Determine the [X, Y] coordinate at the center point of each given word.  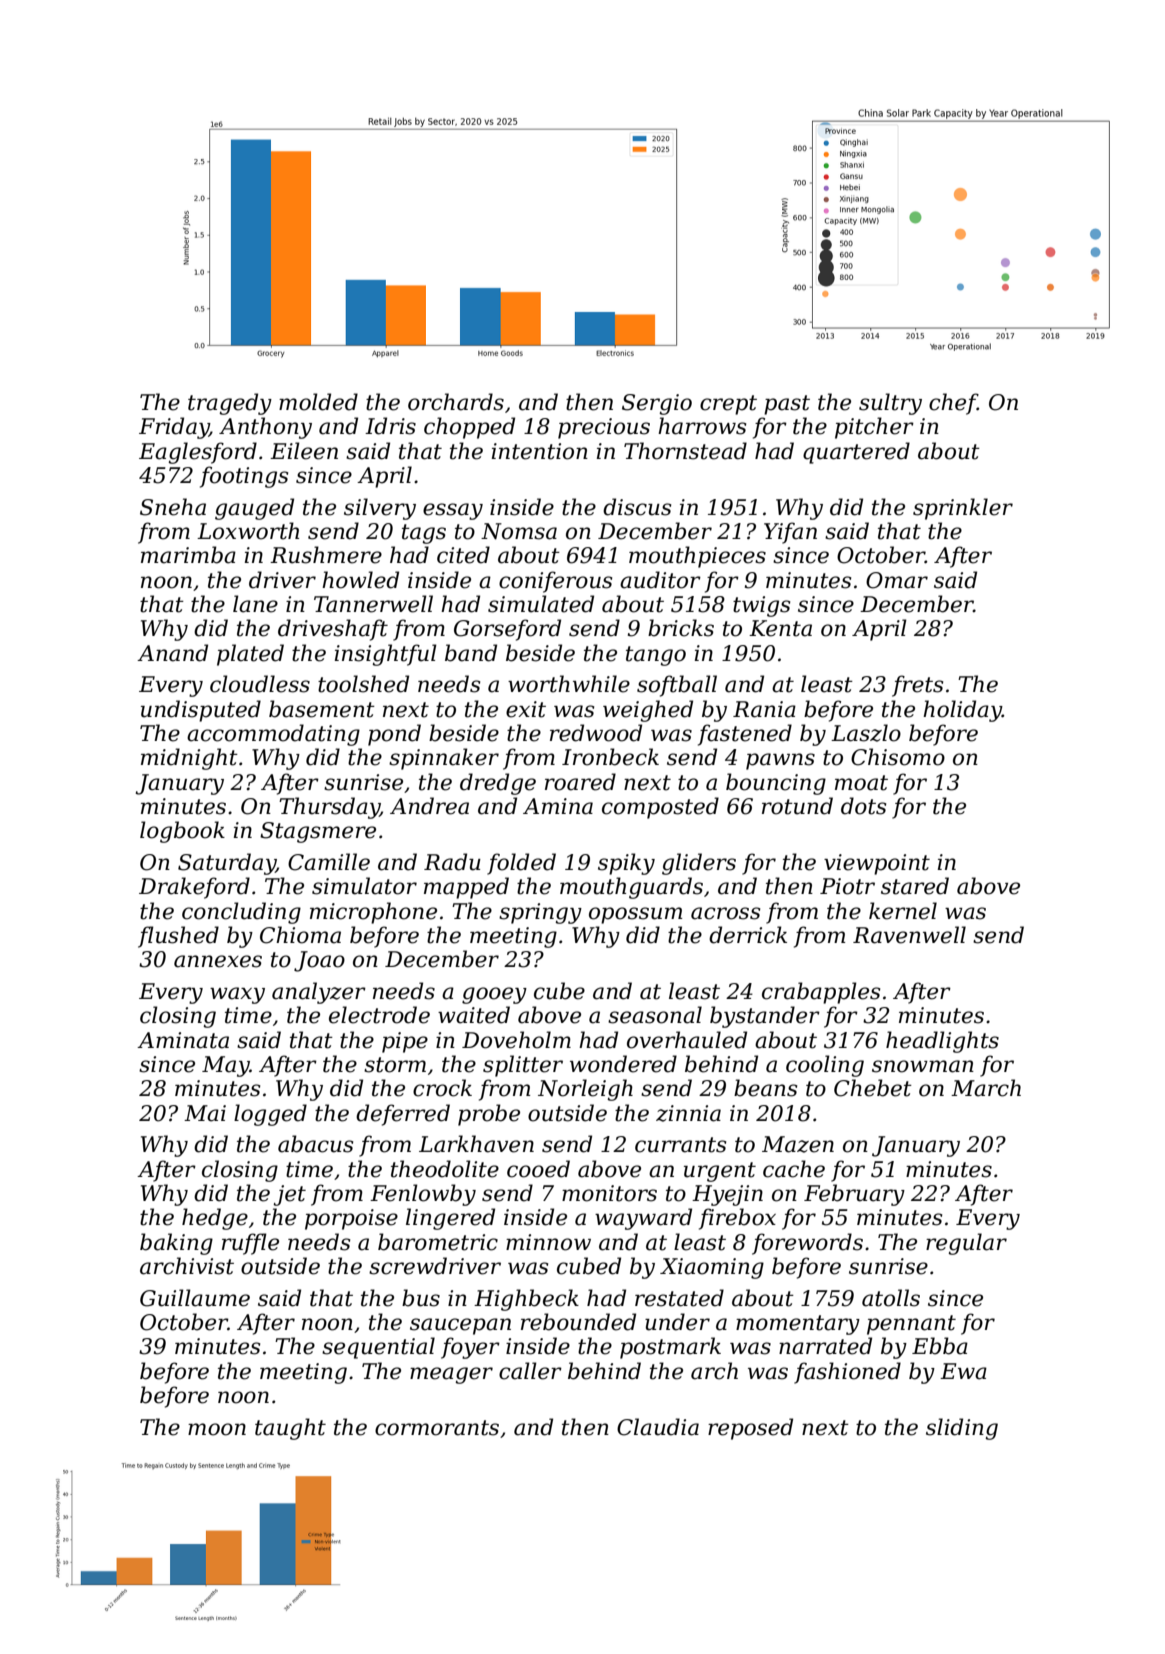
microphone [373, 913]
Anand [172, 653]
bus [421, 1298]
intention [540, 451]
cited [463, 555]
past [787, 405]
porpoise [351, 1219]
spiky [626, 864]
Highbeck [526, 1300]
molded [318, 402]
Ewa [963, 1371]
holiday [962, 711]
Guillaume [195, 1298]
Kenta [780, 628]
